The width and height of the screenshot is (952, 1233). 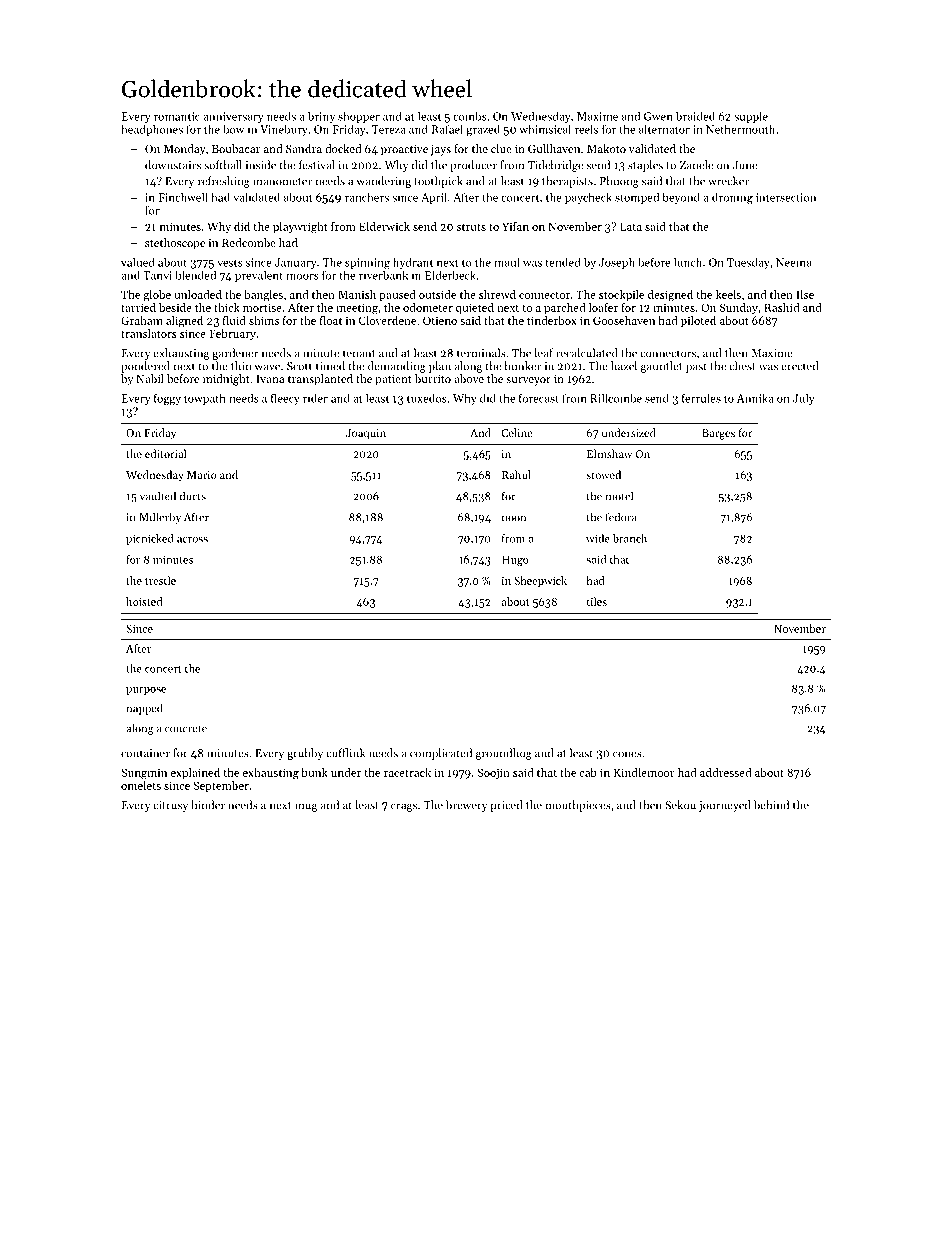 What do you see at coordinates (481, 353) in the screenshot?
I see `terminals` at bounding box center [481, 353].
